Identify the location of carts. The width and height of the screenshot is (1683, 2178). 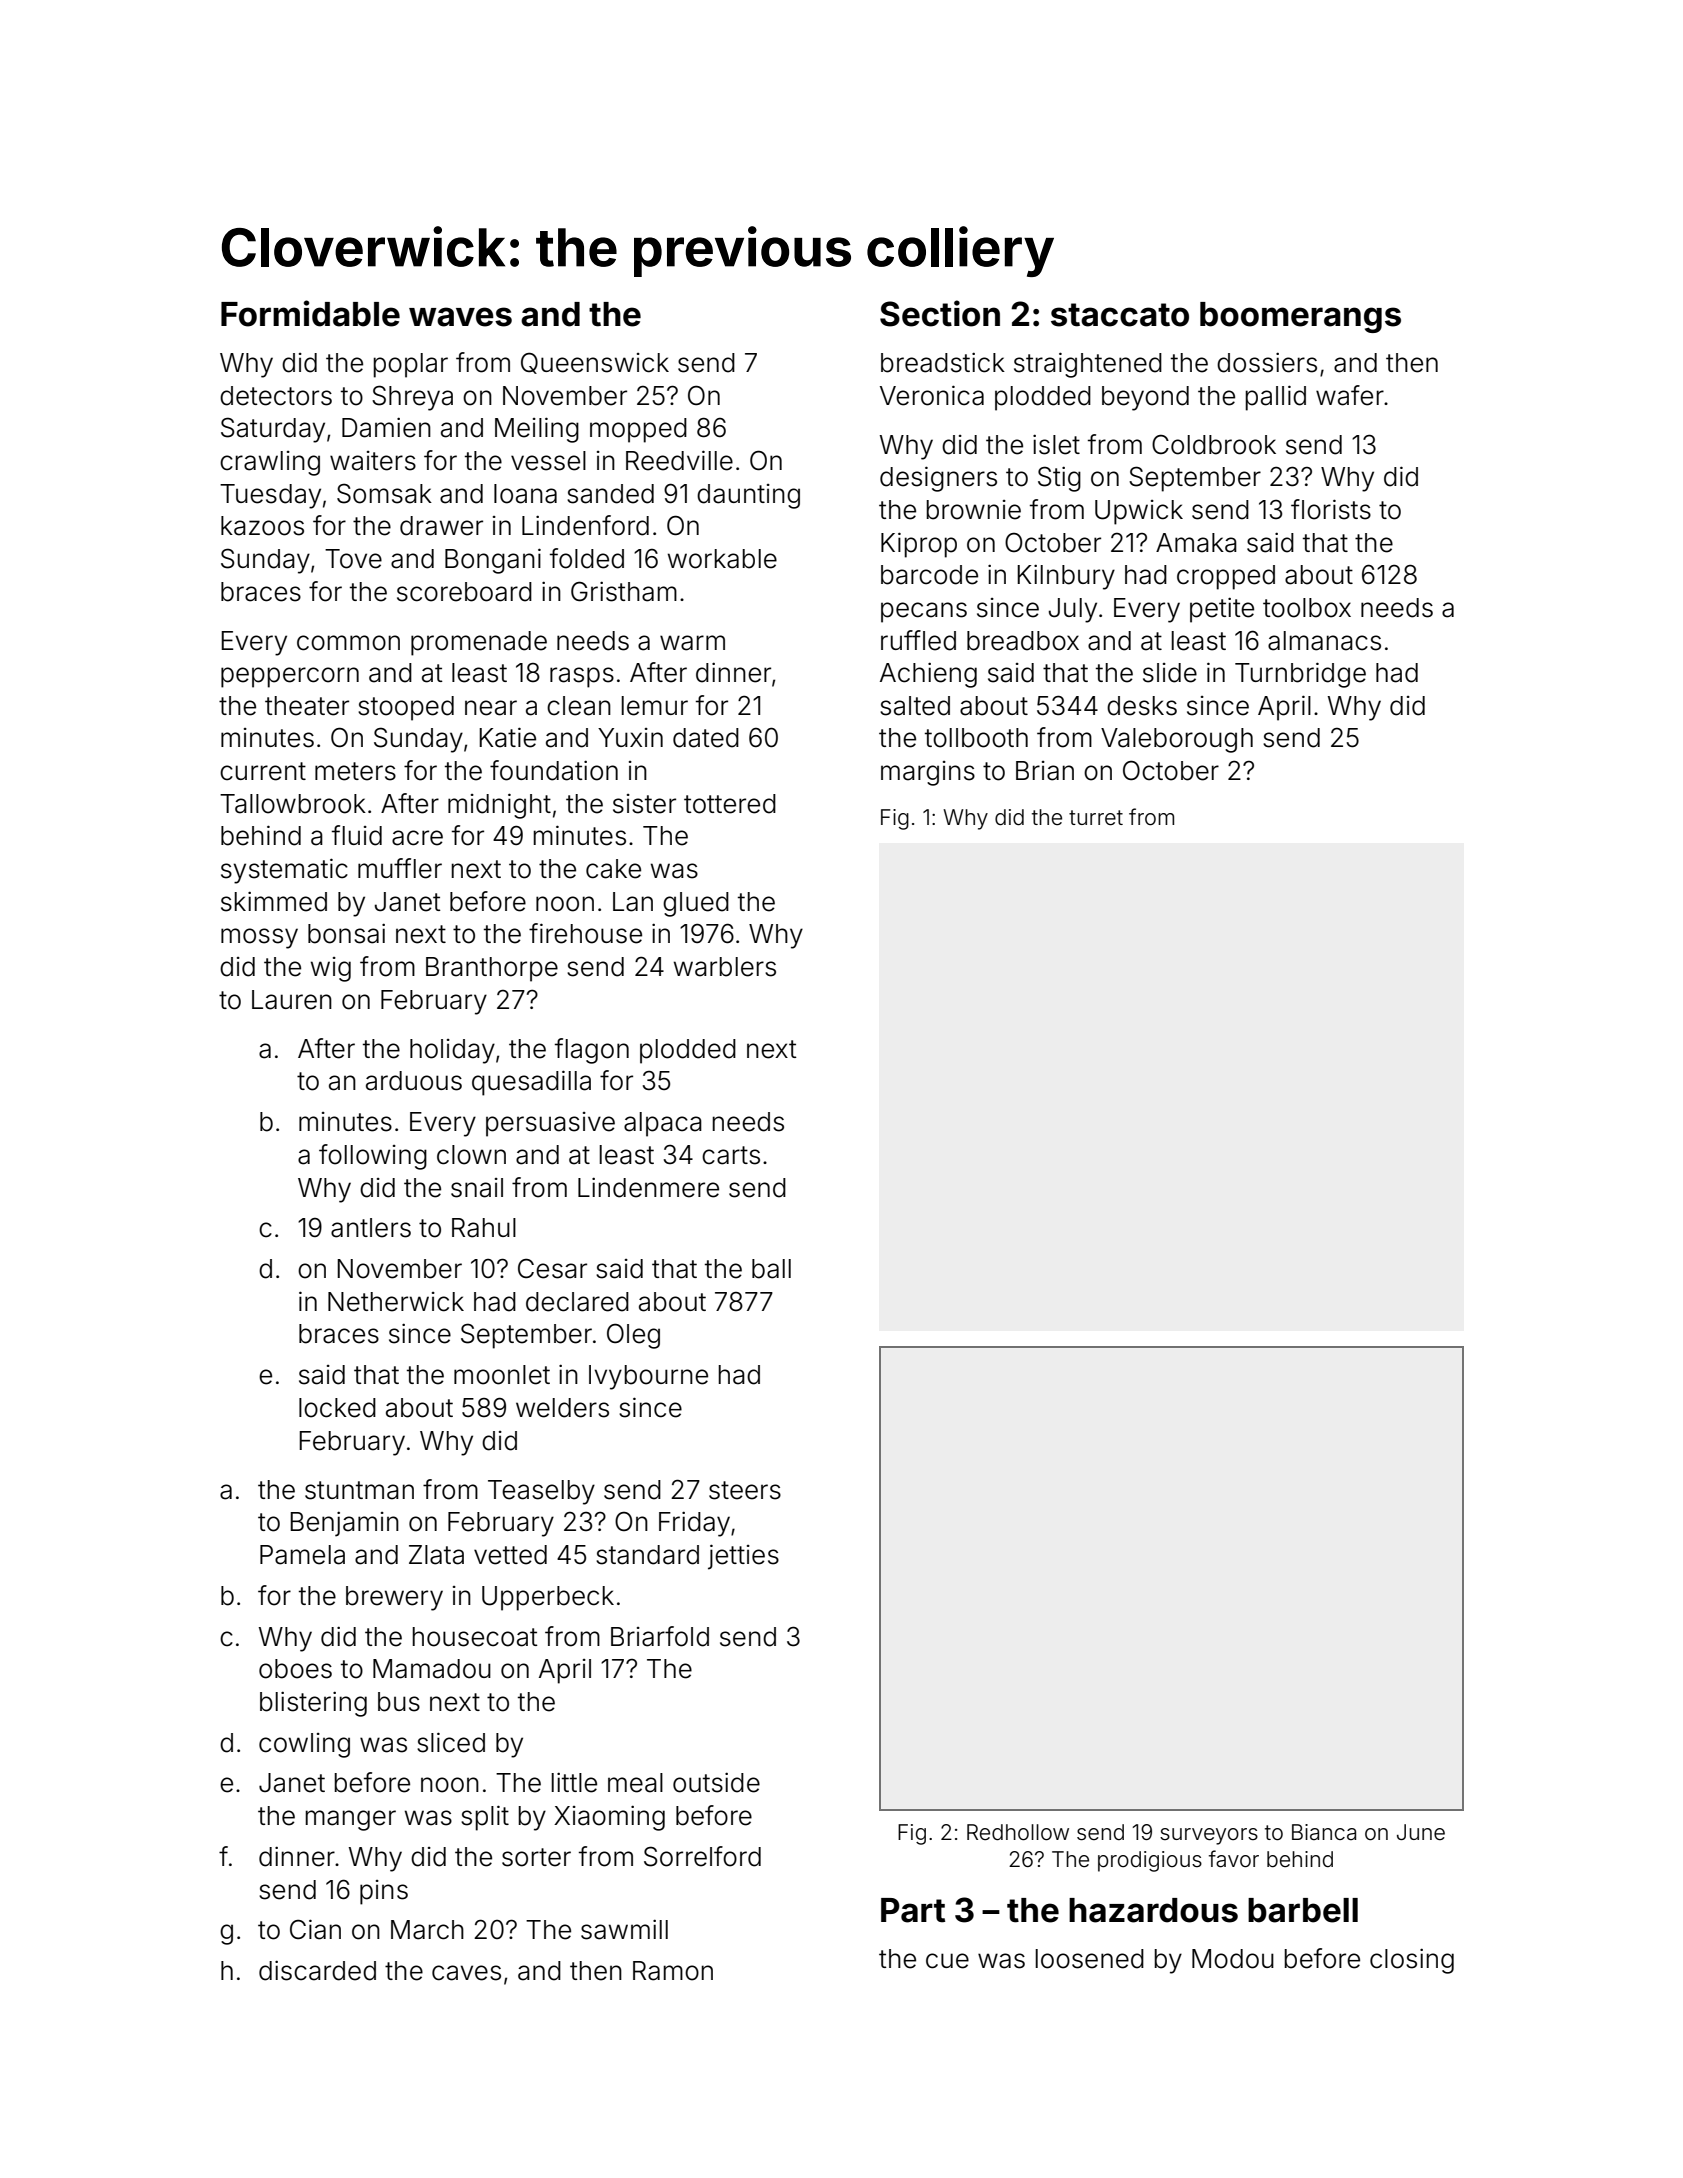
(731, 1155).
